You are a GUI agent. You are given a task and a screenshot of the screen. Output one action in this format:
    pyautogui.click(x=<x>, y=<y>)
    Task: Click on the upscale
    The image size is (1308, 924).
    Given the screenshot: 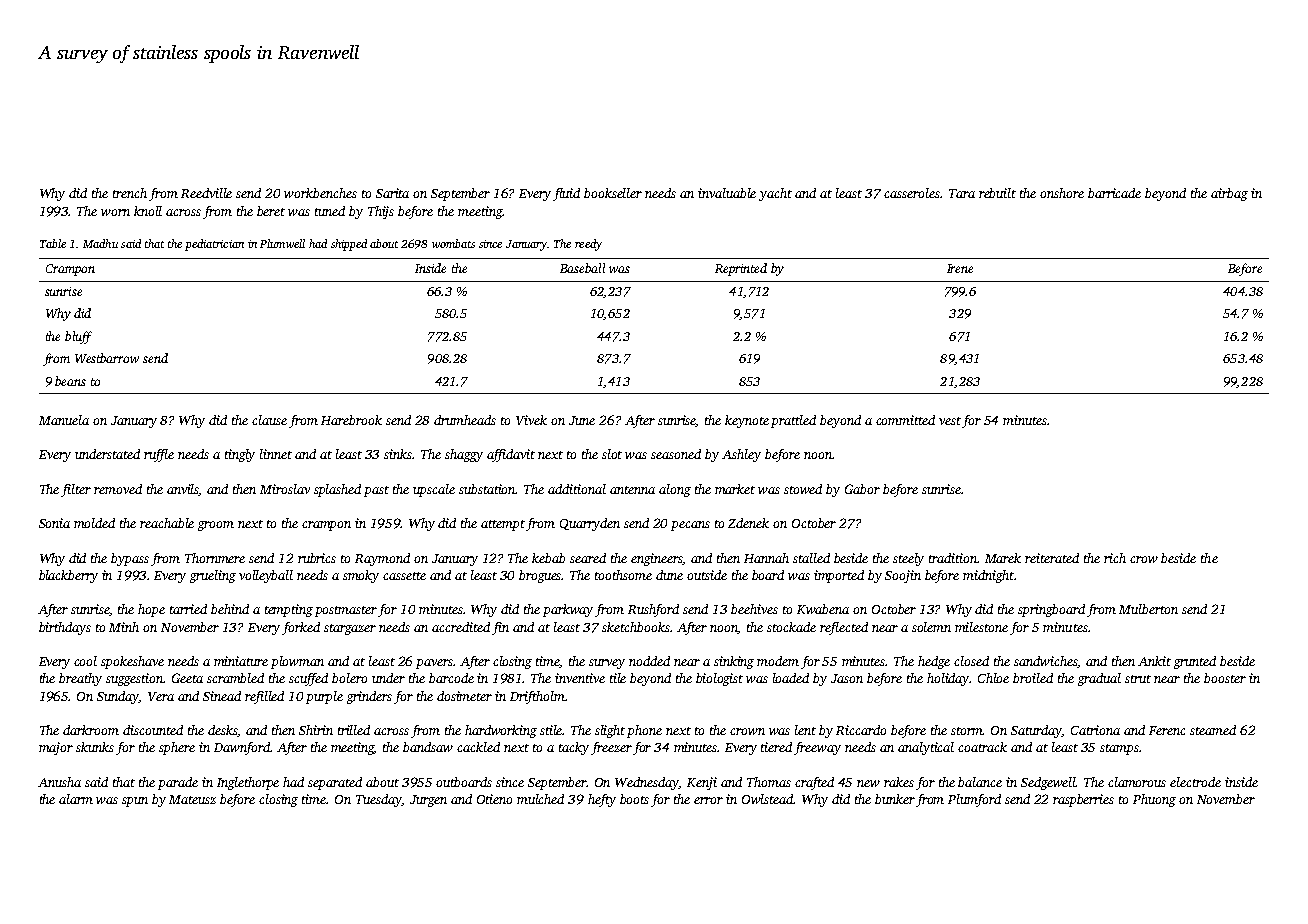 What is the action you would take?
    pyautogui.click(x=434, y=490)
